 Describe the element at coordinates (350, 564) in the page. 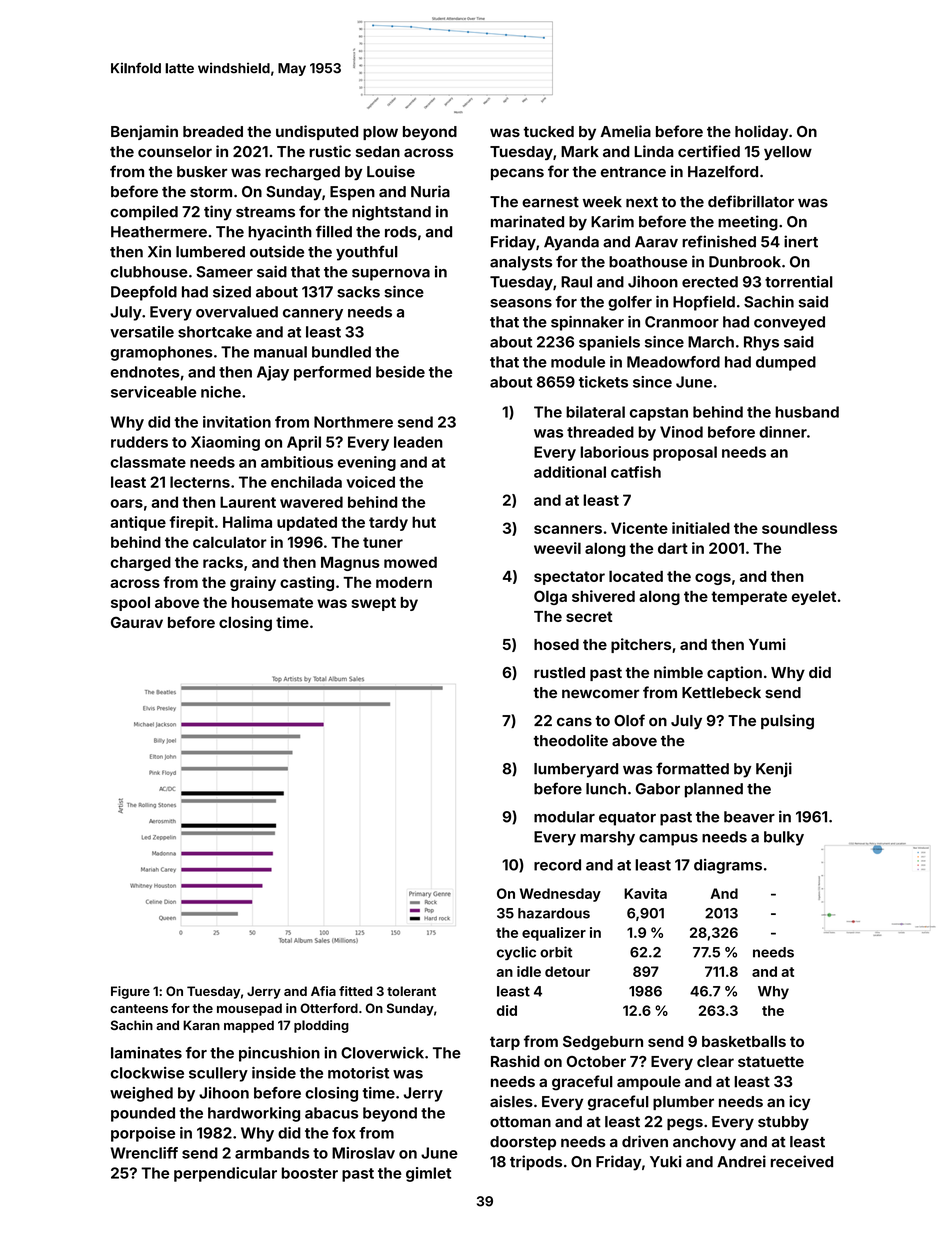

I see `Magnus` at that location.
